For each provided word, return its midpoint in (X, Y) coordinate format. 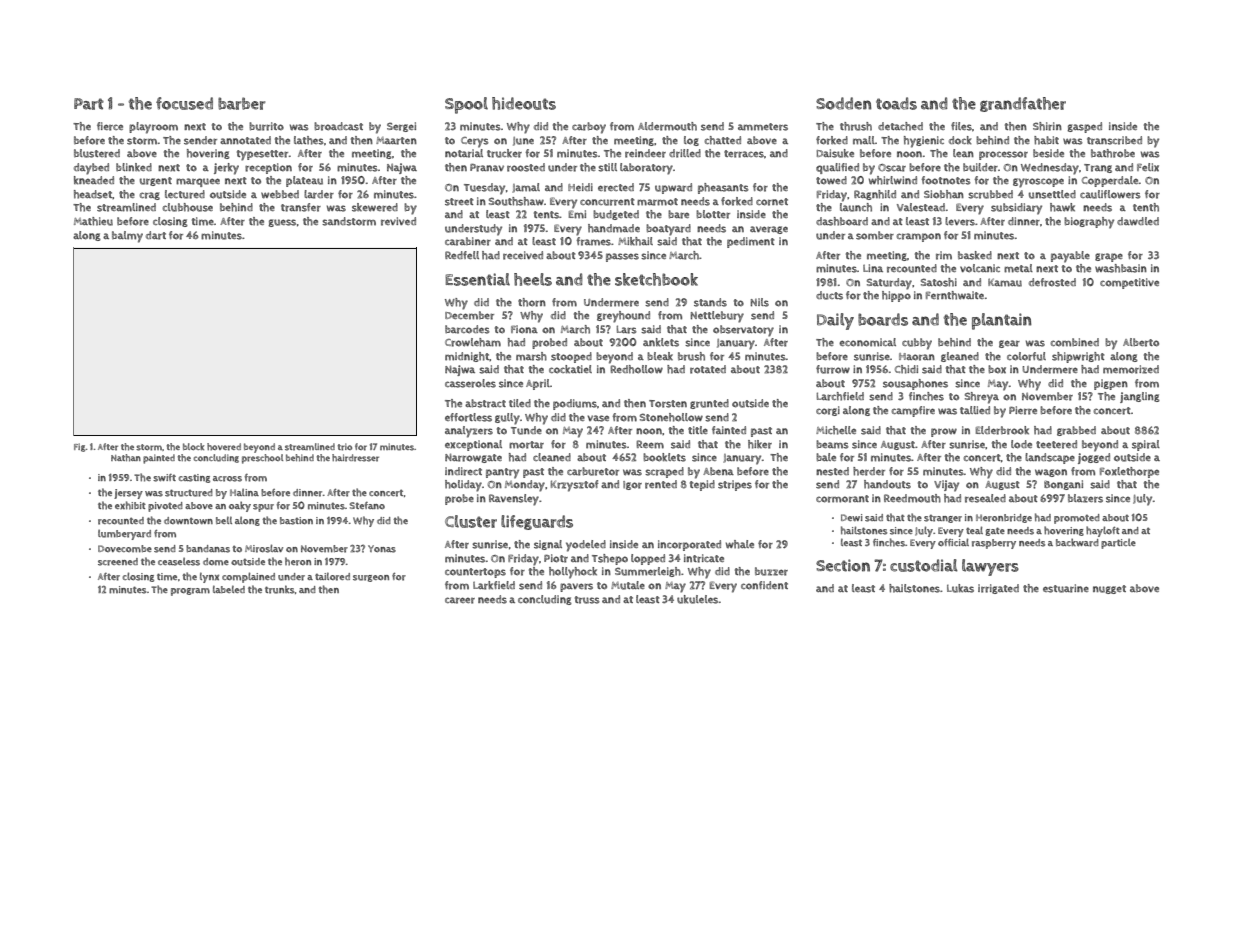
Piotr (556, 558)
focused (184, 103)
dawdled (1138, 221)
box (997, 369)
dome (216, 562)
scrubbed (990, 194)
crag (149, 196)
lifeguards (537, 522)
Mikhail (635, 241)
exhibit (130, 505)
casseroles (470, 383)
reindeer (645, 153)
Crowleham (473, 342)
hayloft (1103, 531)
